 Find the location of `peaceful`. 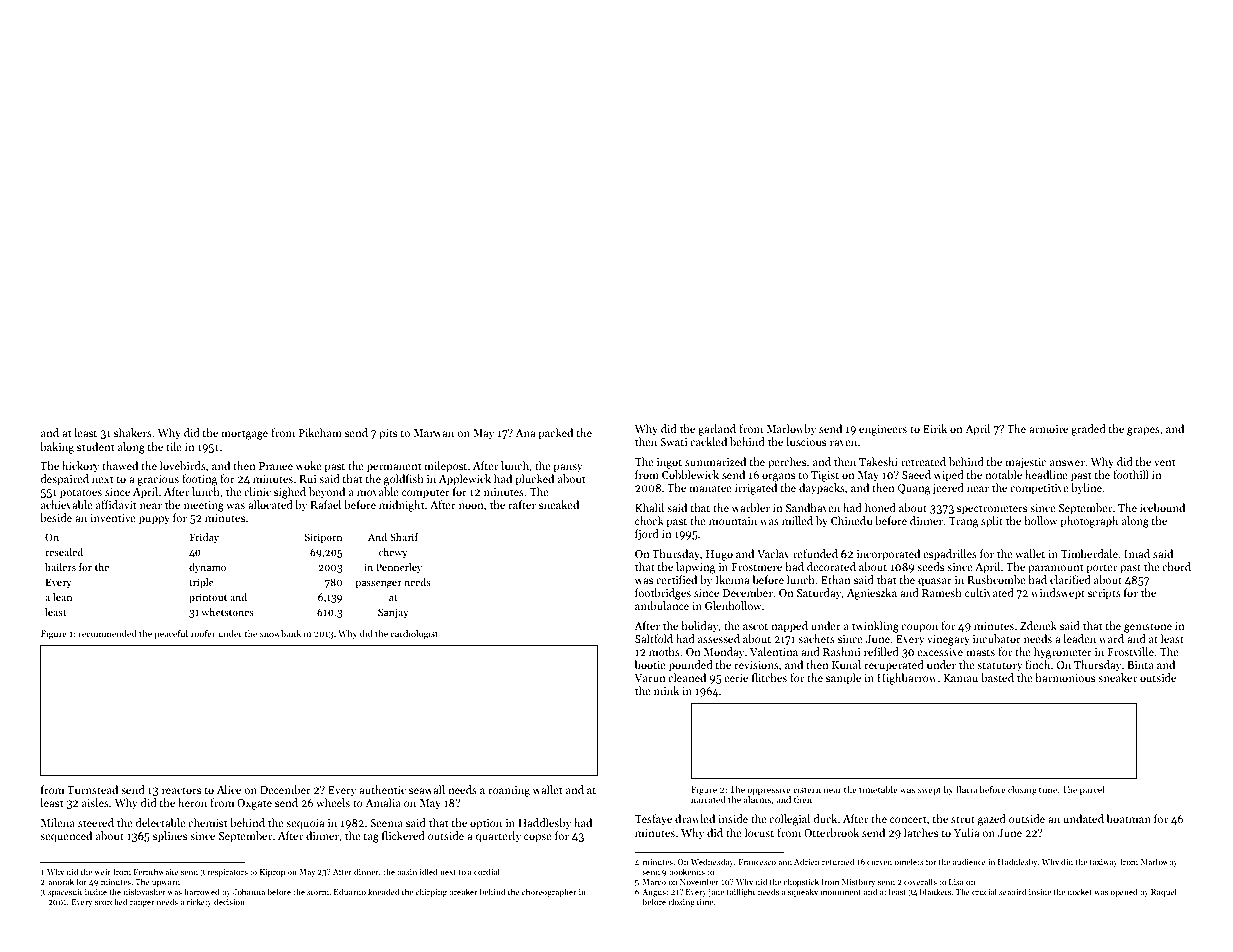

peaceful is located at coordinates (171, 634).
